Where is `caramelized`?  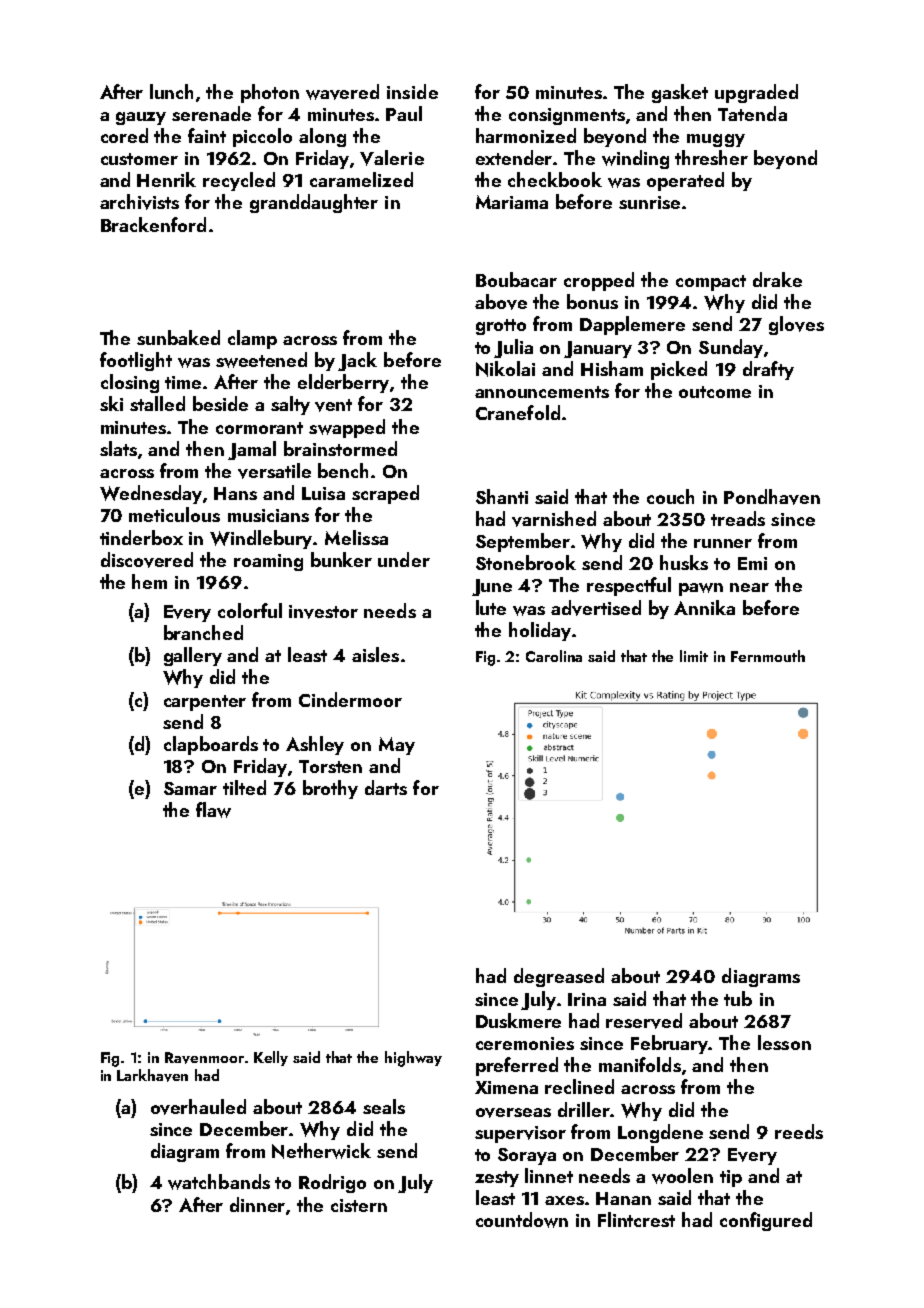
caramelized is located at coordinates (361, 179).
